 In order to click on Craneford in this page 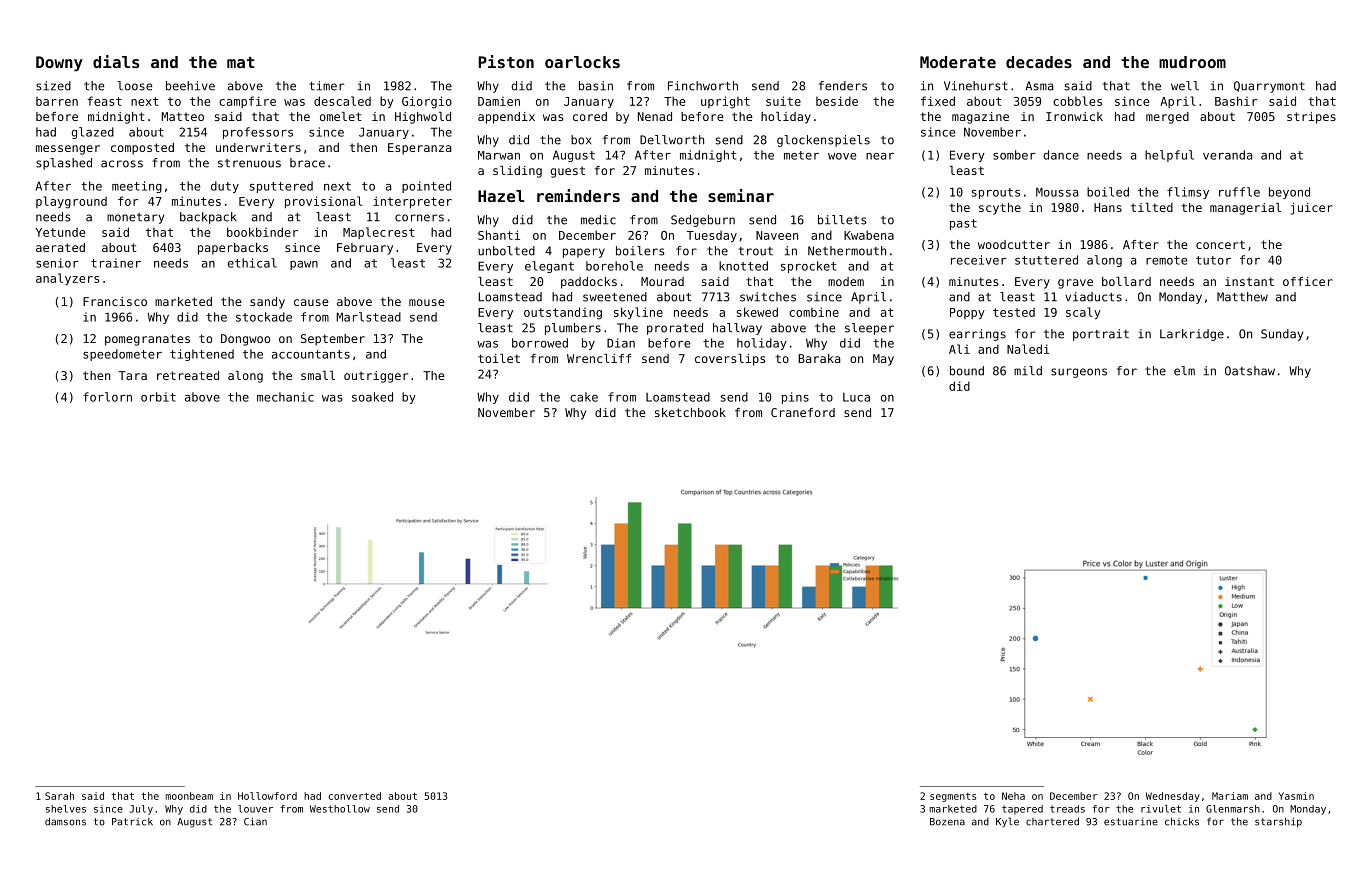, I will do `click(803, 412)`.
